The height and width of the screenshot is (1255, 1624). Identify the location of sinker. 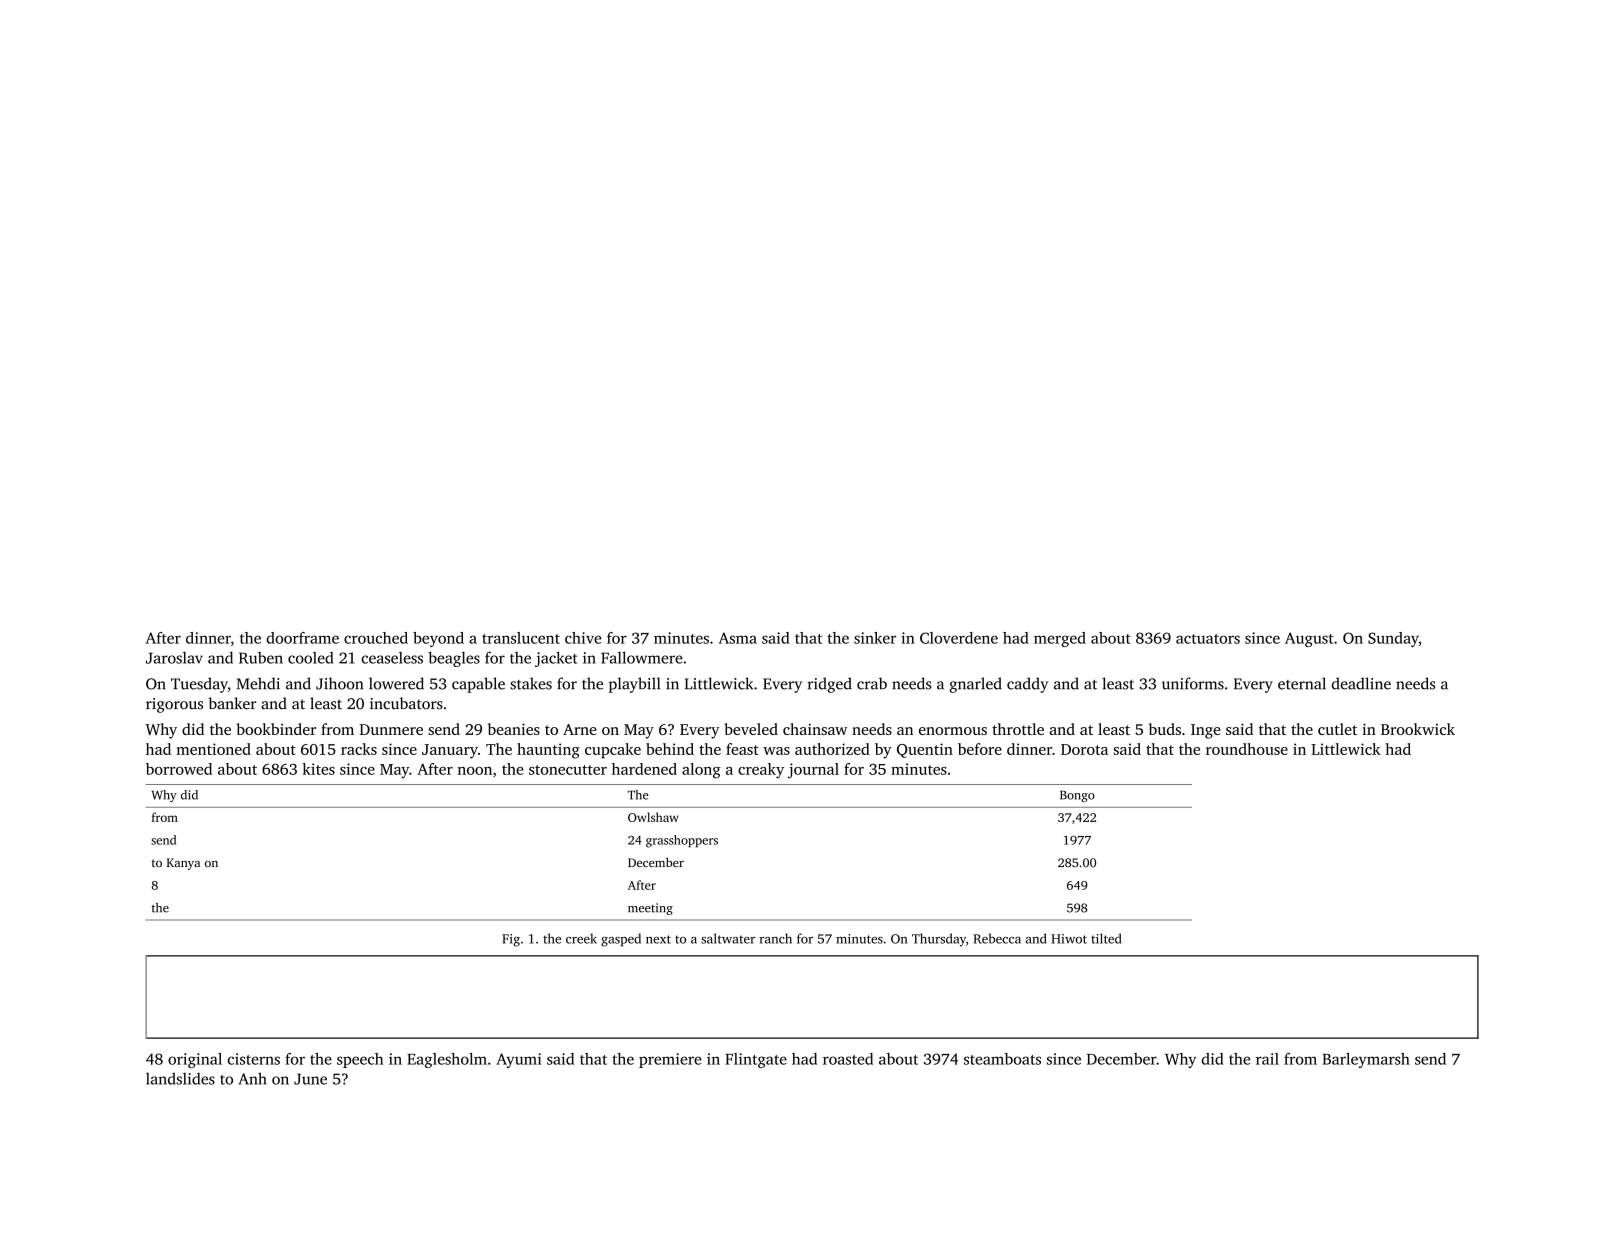
(875, 638).
